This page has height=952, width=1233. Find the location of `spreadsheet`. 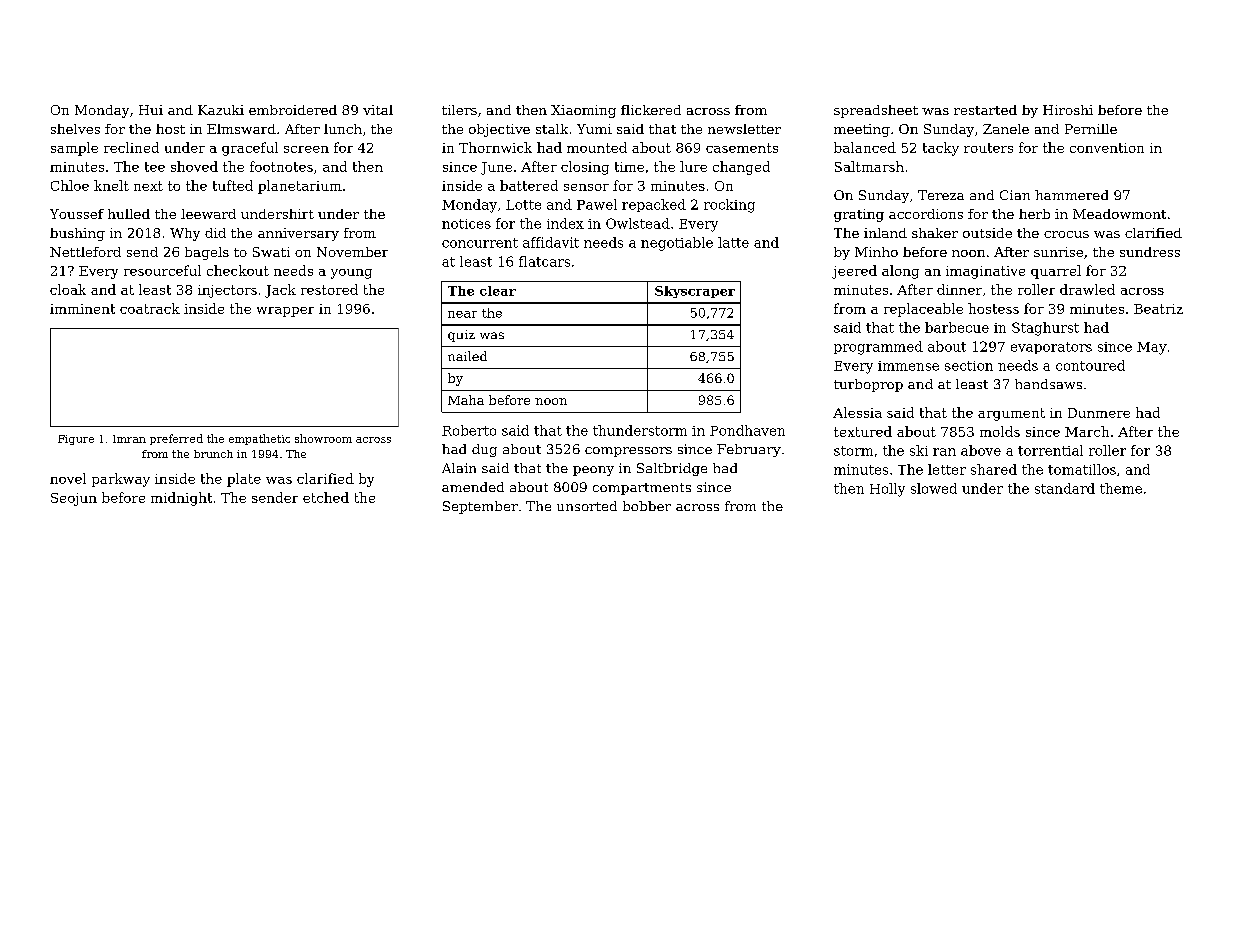

spreadsheet is located at coordinates (876, 111).
